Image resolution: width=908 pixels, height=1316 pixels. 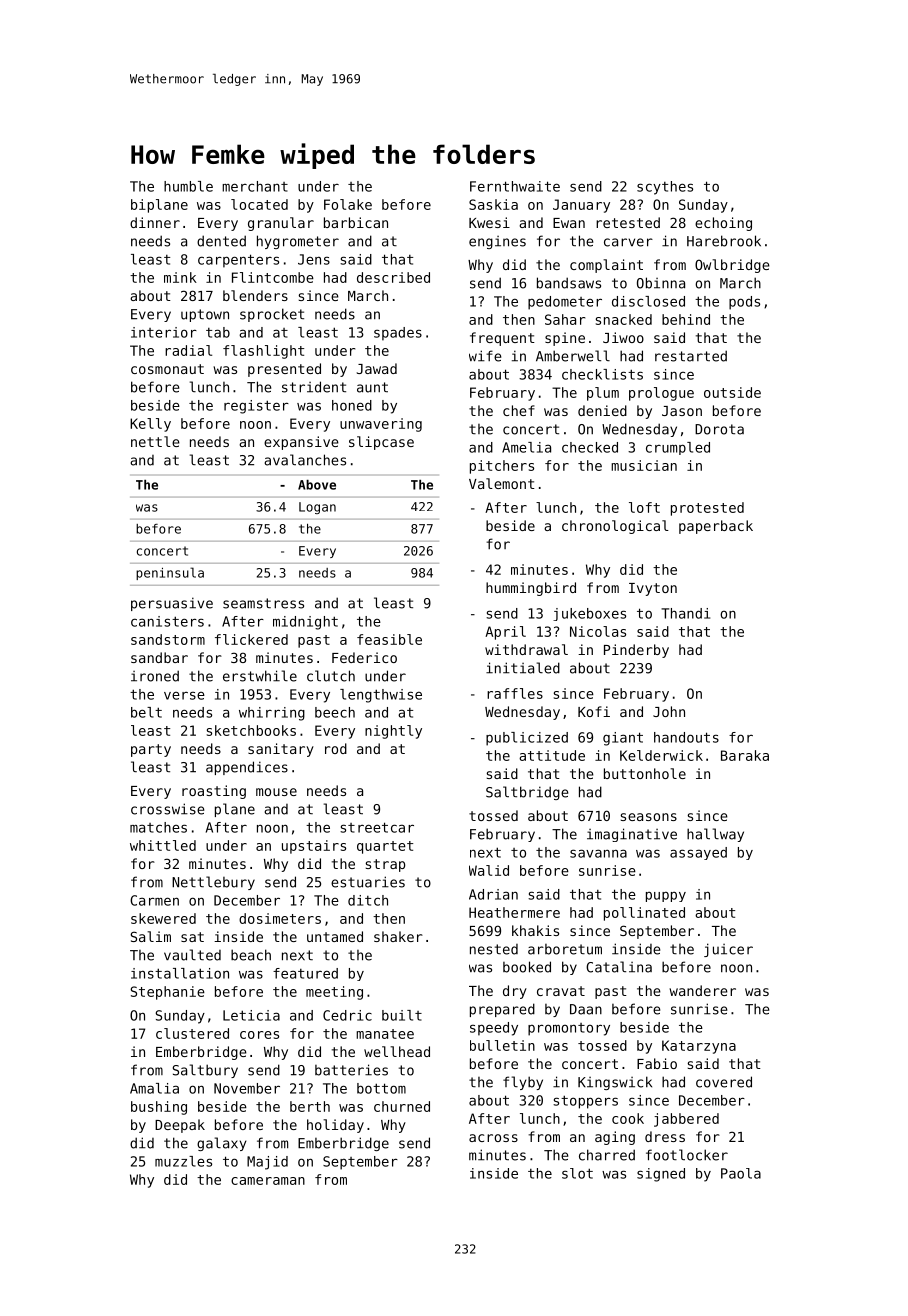 What do you see at coordinates (251, 730) in the screenshot?
I see `sketchbooks` at bounding box center [251, 730].
